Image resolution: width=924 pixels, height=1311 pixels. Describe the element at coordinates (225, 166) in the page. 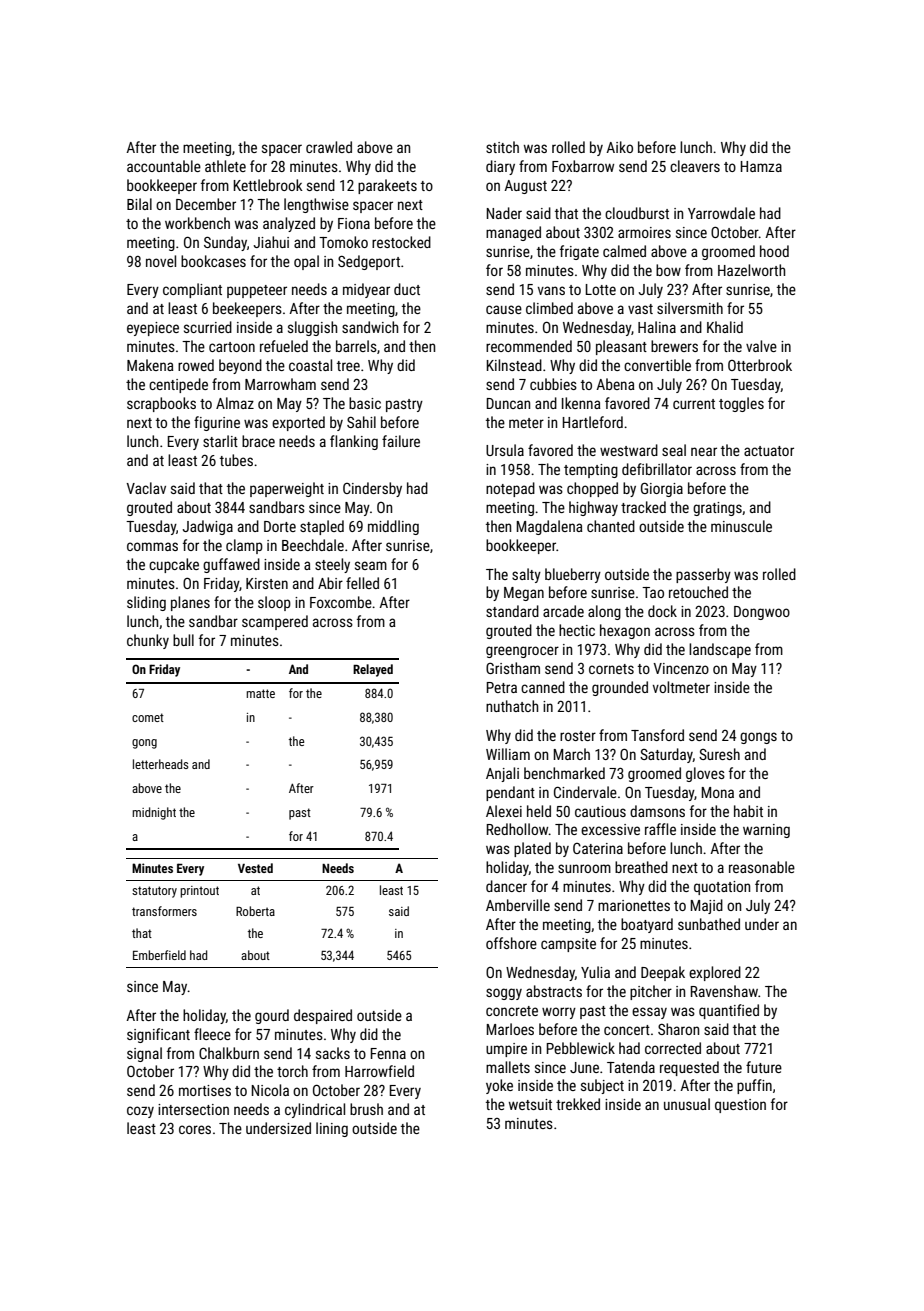

I see `athlete` at that location.
